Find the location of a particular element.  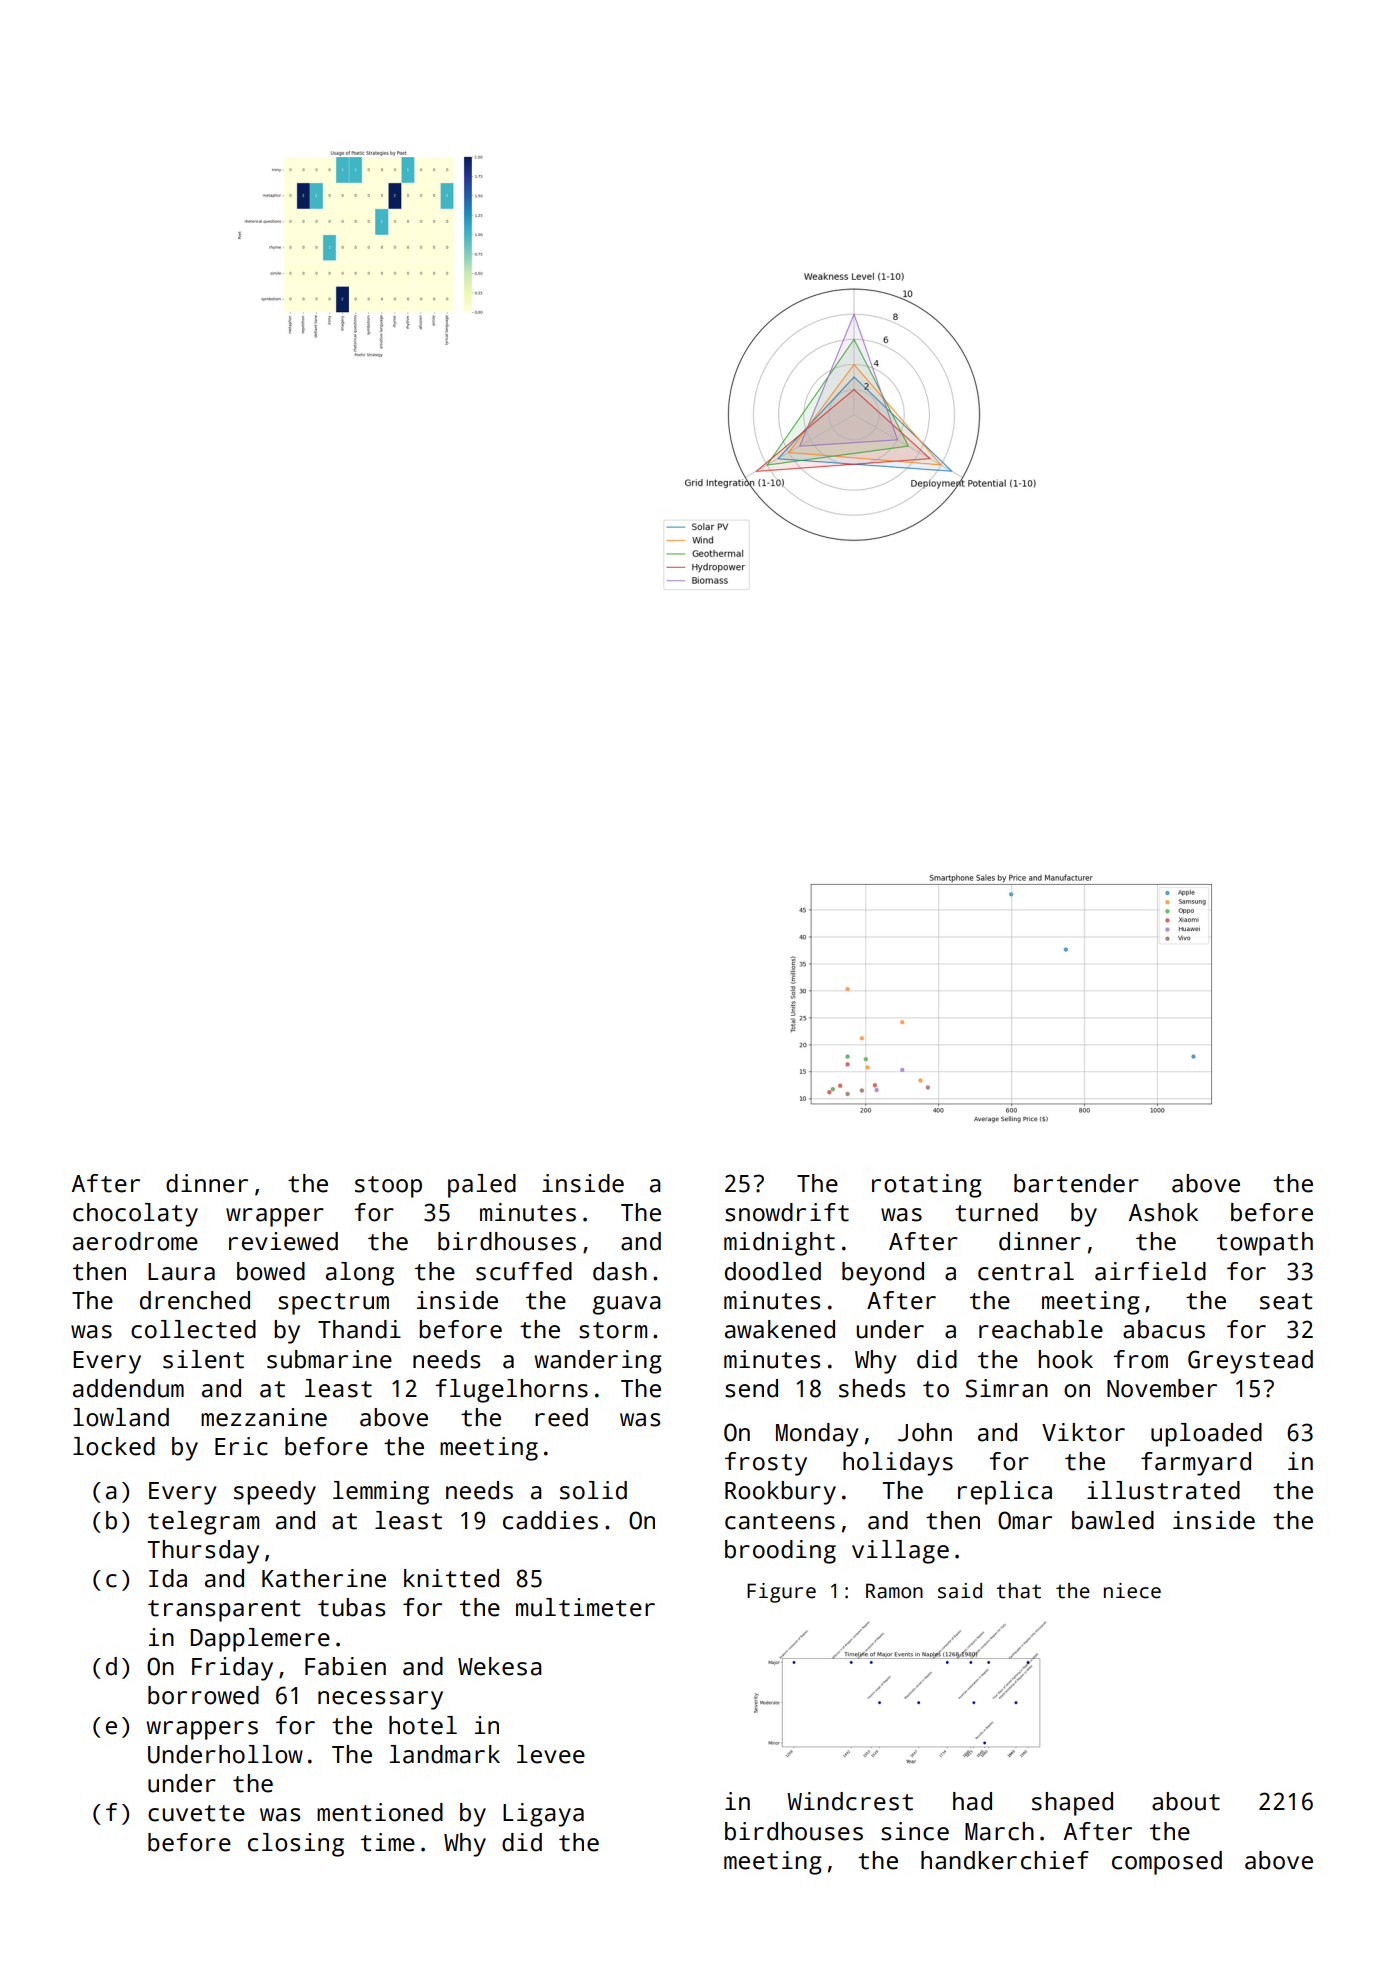

Viktor is located at coordinates (1083, 1432).
